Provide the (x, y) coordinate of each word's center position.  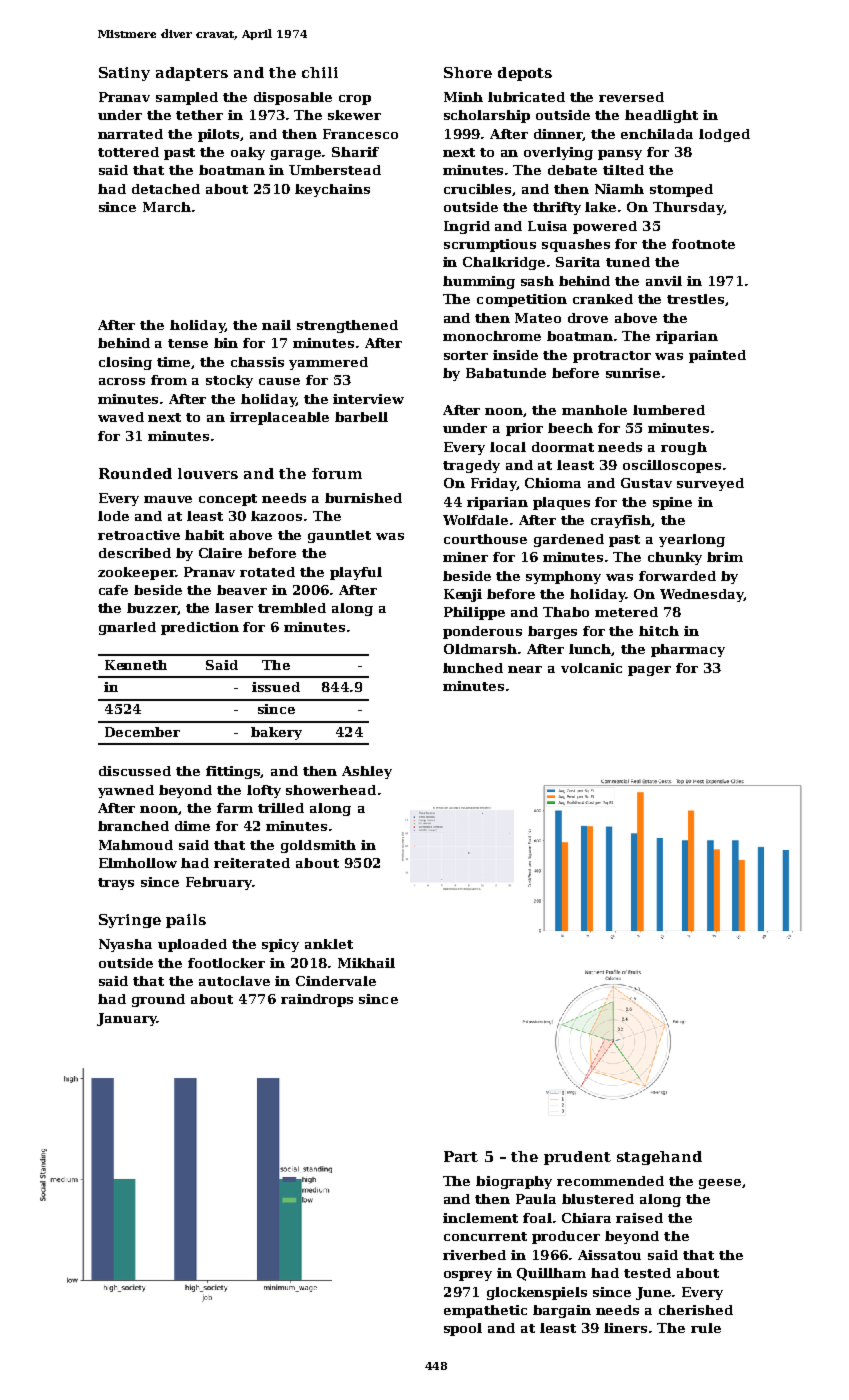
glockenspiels (537, 1293)
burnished (363, 498)
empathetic (485, 1311)
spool (463, 1329)
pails (186, 921)
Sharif (355, 152)
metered (626, 612)
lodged (724, 135)
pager (649, 671)
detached (166, 189)
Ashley (367, 772)
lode (113, 516)
